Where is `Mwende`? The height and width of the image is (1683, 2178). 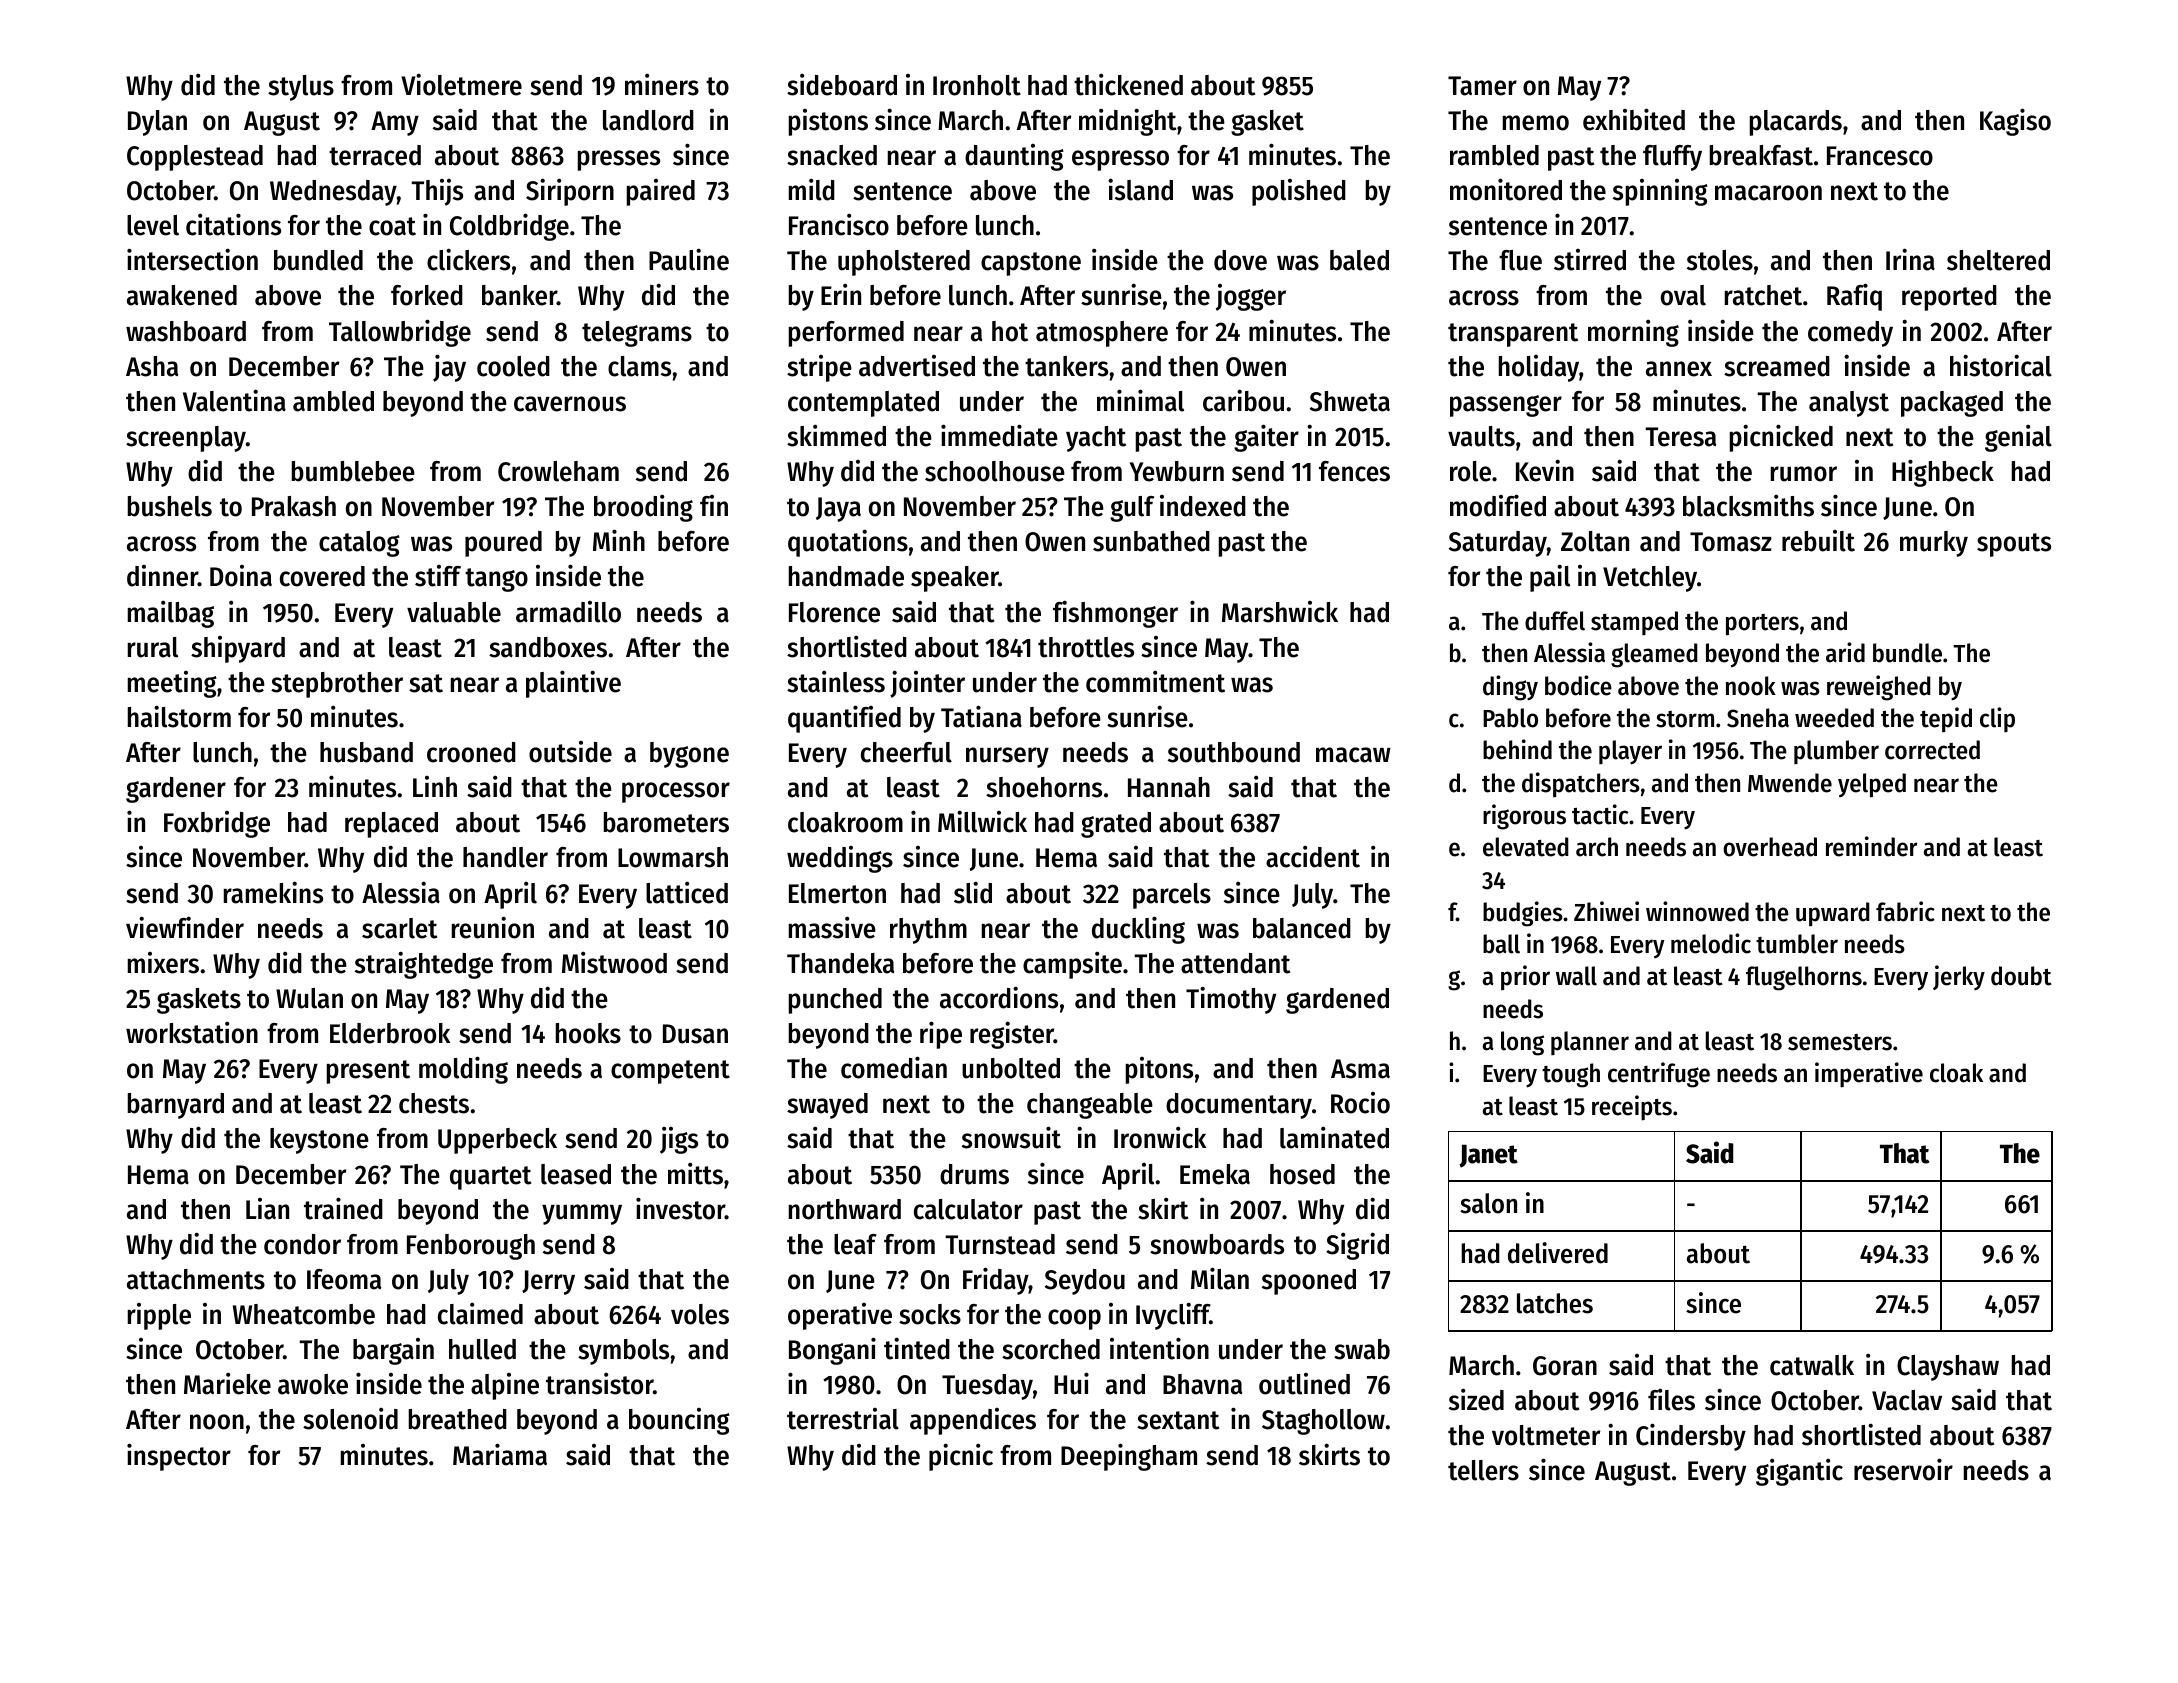 Mwende is located at coordinates (1790, 783).
